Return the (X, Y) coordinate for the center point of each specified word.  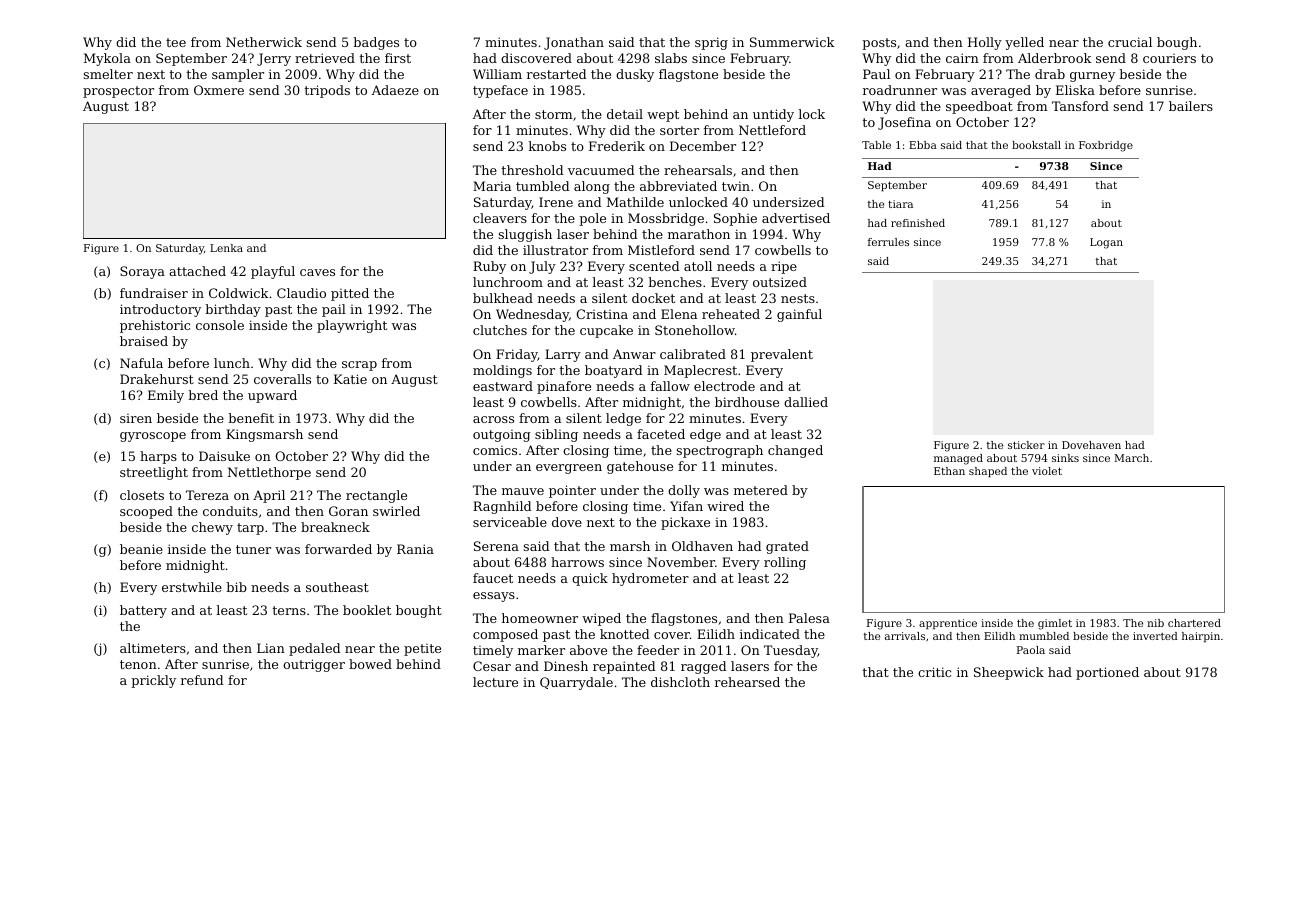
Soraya (142, 272)
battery (143, 611)
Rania (415, 549)
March (1131, 458)
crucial (1130, 42)
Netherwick (264, 42)
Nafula (141, 363)
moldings (502, 371)
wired (725, 506)
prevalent (782, 355)
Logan (1106, 243)
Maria (492, 186)
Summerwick (792, 42)
